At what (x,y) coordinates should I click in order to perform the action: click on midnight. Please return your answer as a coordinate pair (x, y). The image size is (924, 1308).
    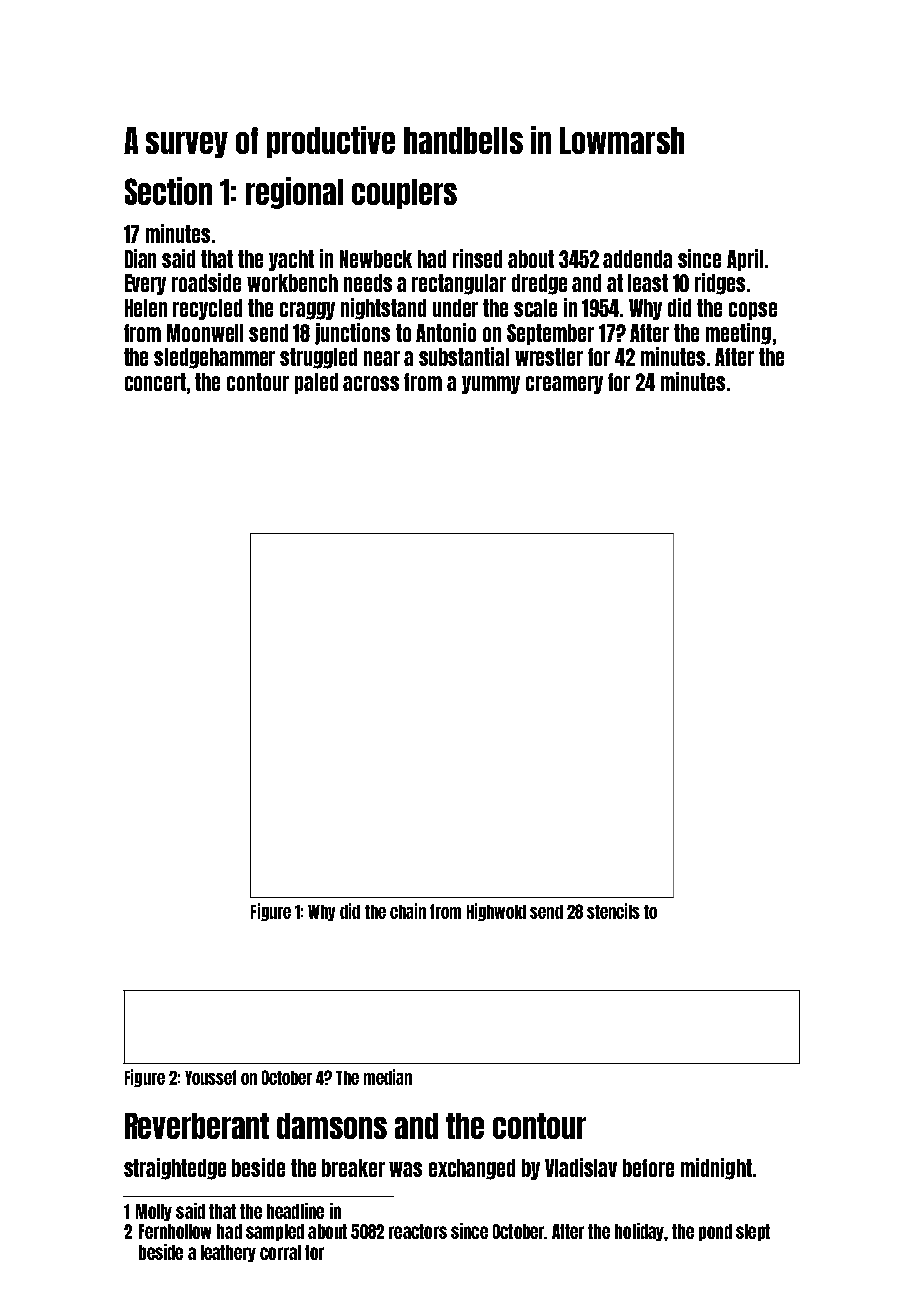
    Looking at the image, I should click on (716, 1169).
